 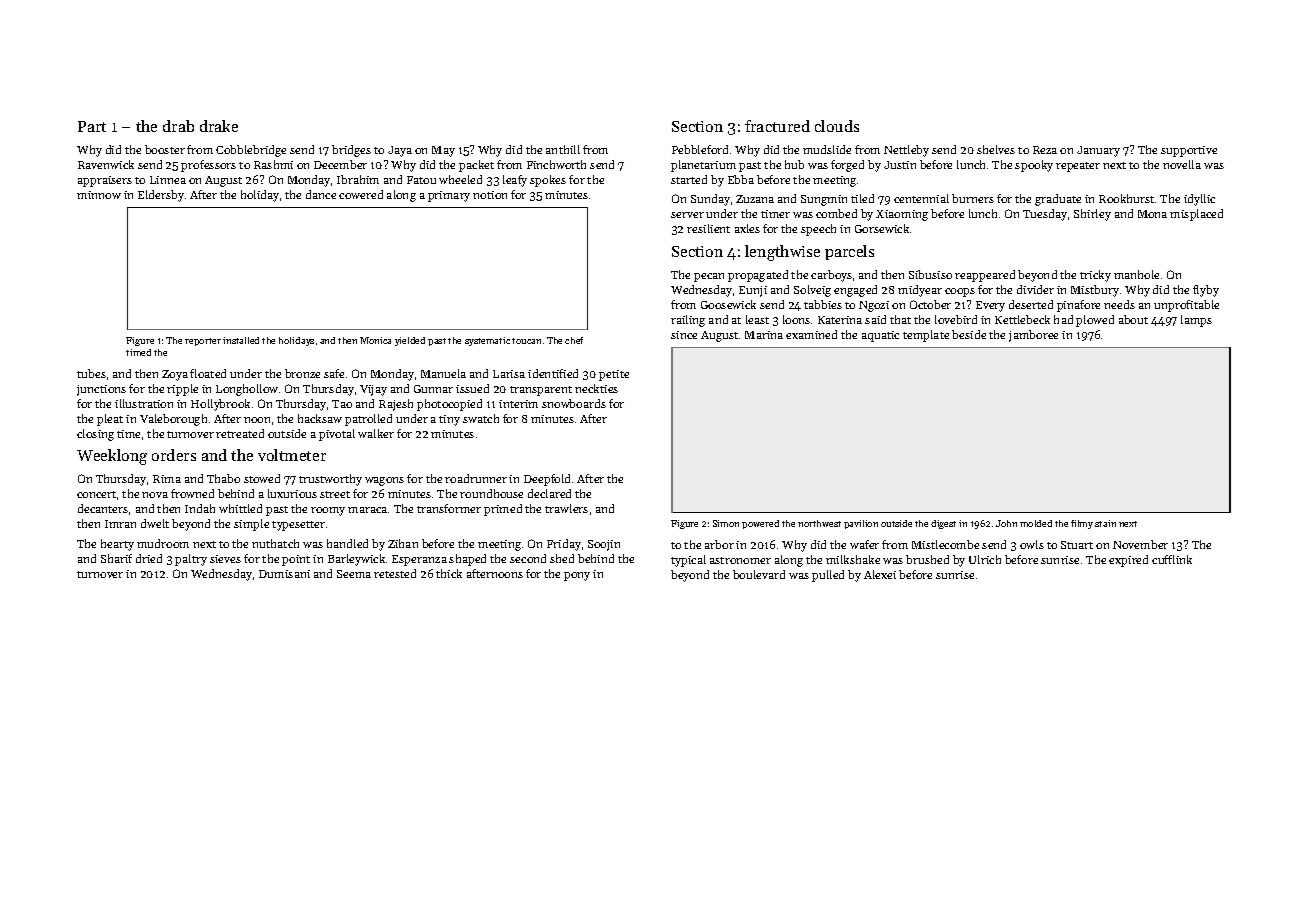 What do you see at coordinates (1077, 545) in the screenshot?
I see `Stuart` at bounding box center [1077, 545].
